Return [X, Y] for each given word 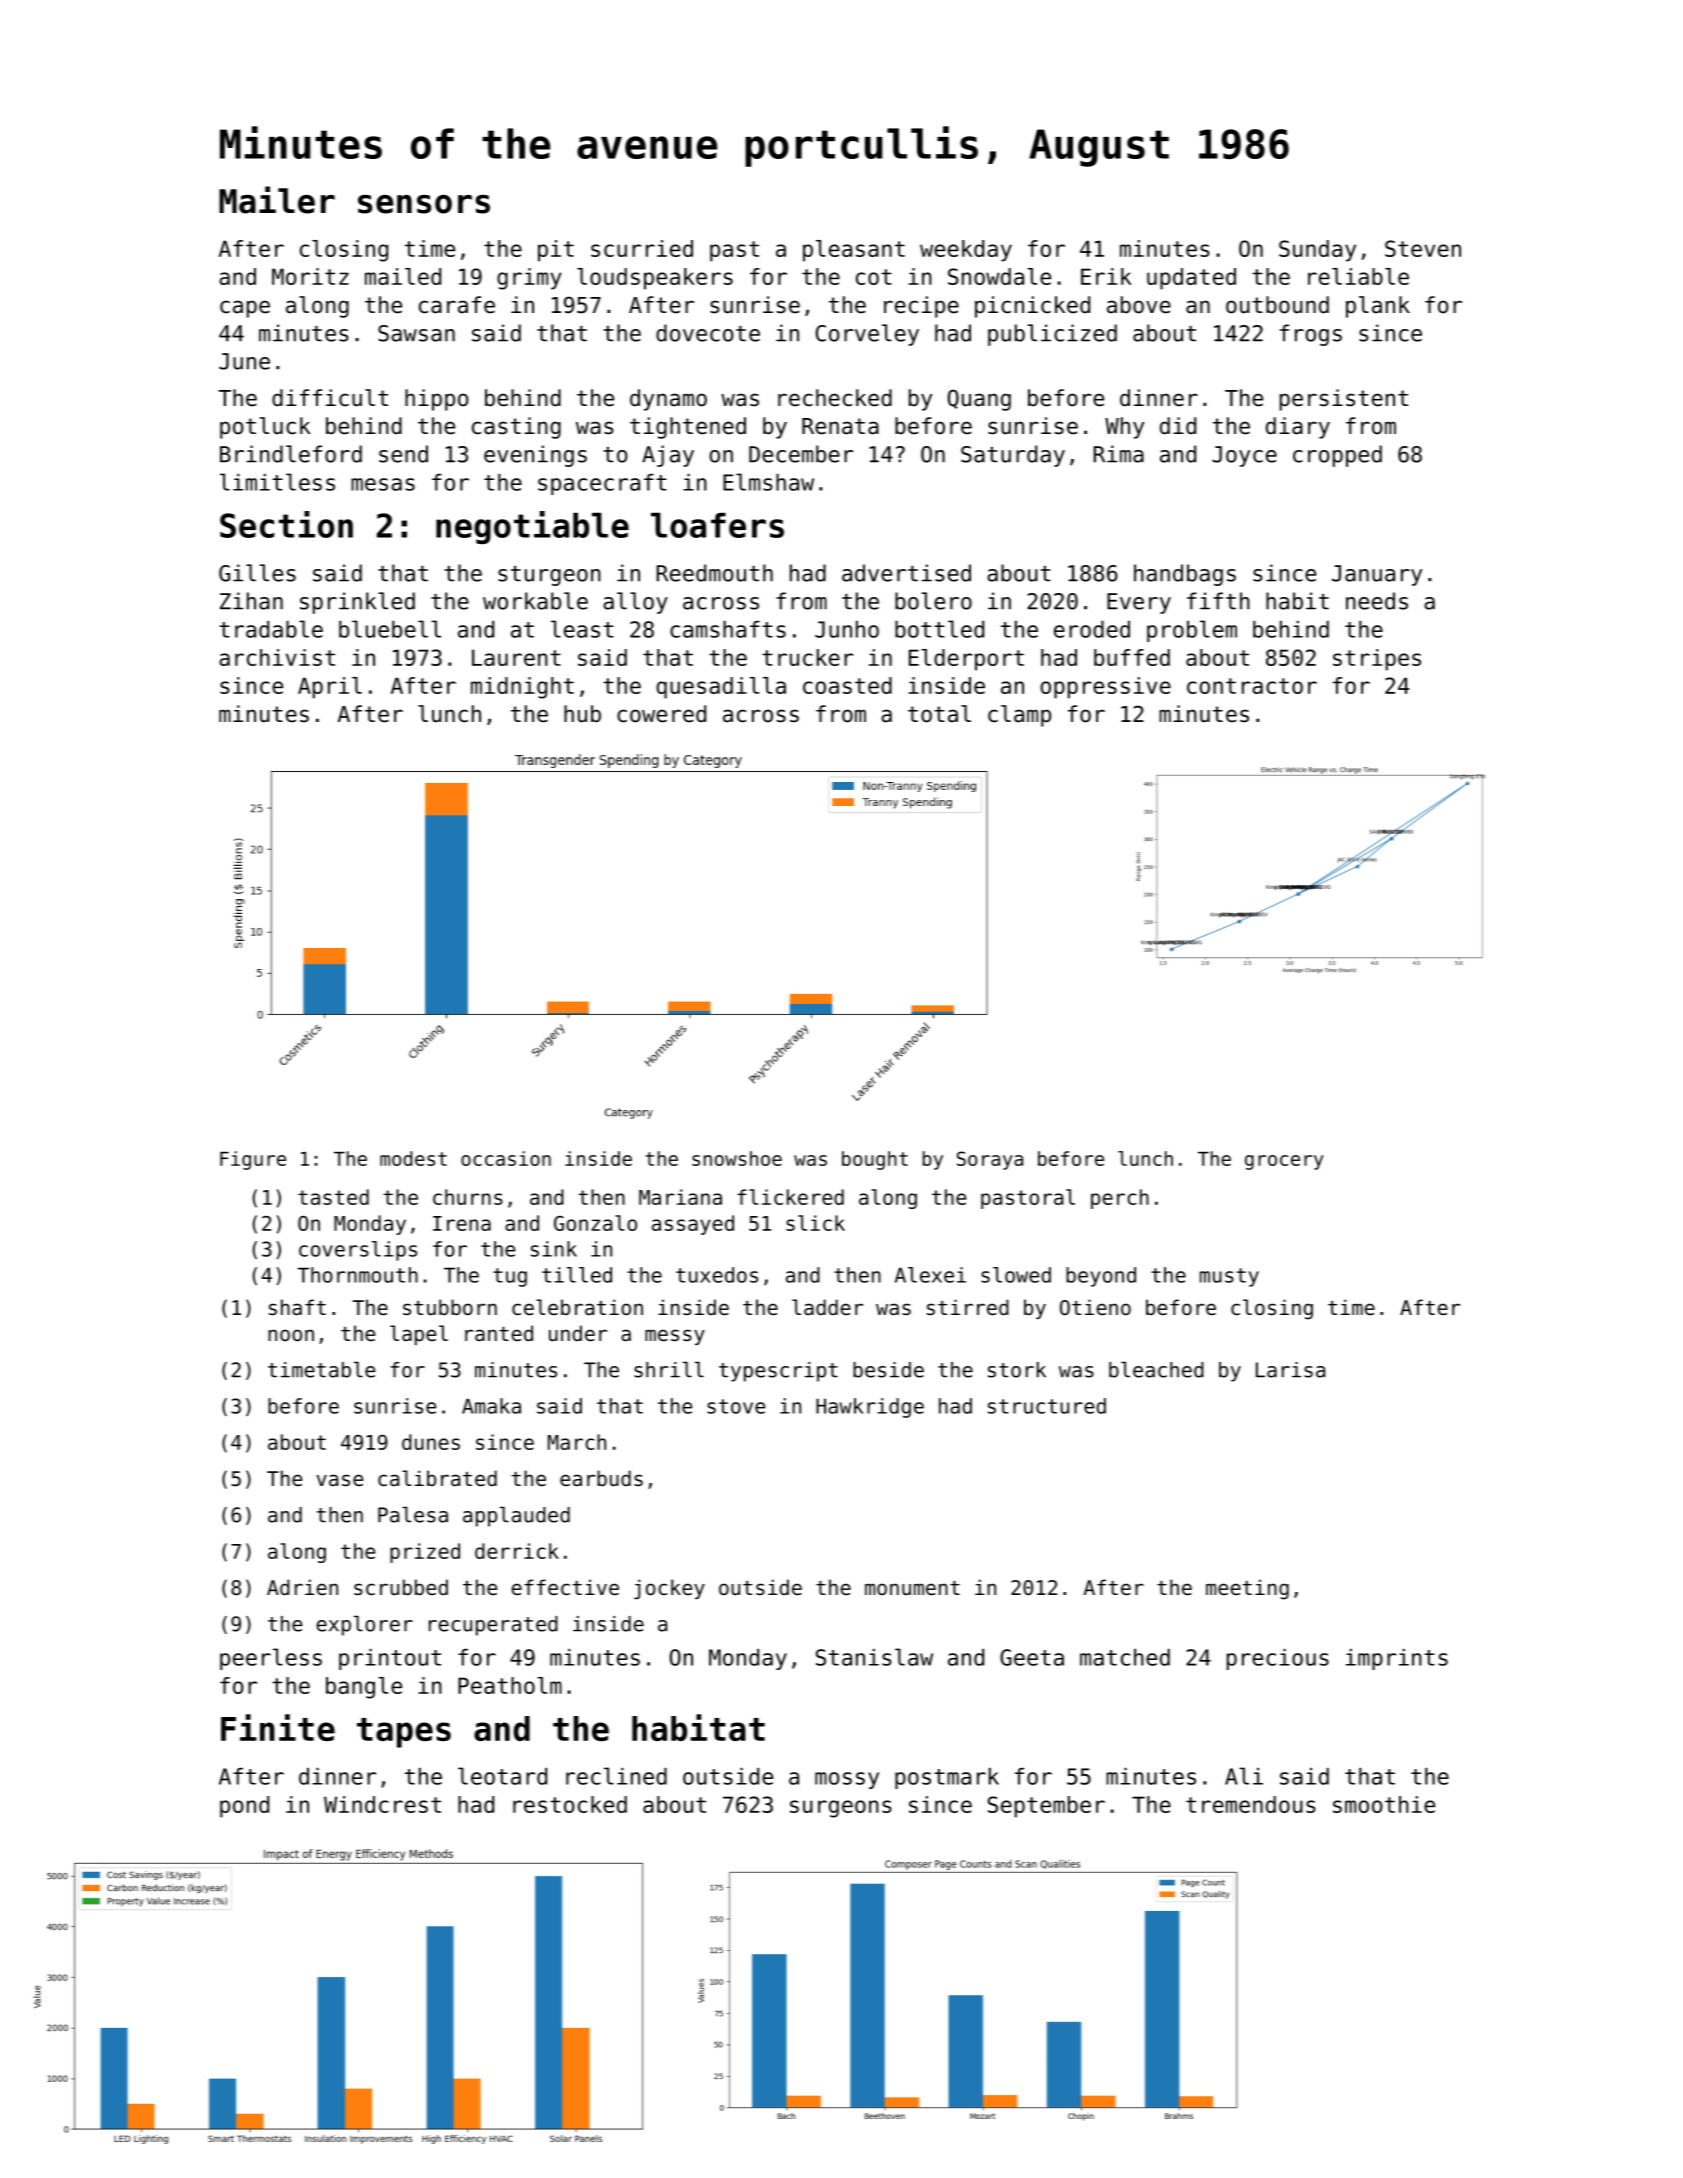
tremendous [1251, 1804]
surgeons [841, 1809]
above [1139, 305]
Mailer [277, 200]
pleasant [854, 251]
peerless [271, 1659]
